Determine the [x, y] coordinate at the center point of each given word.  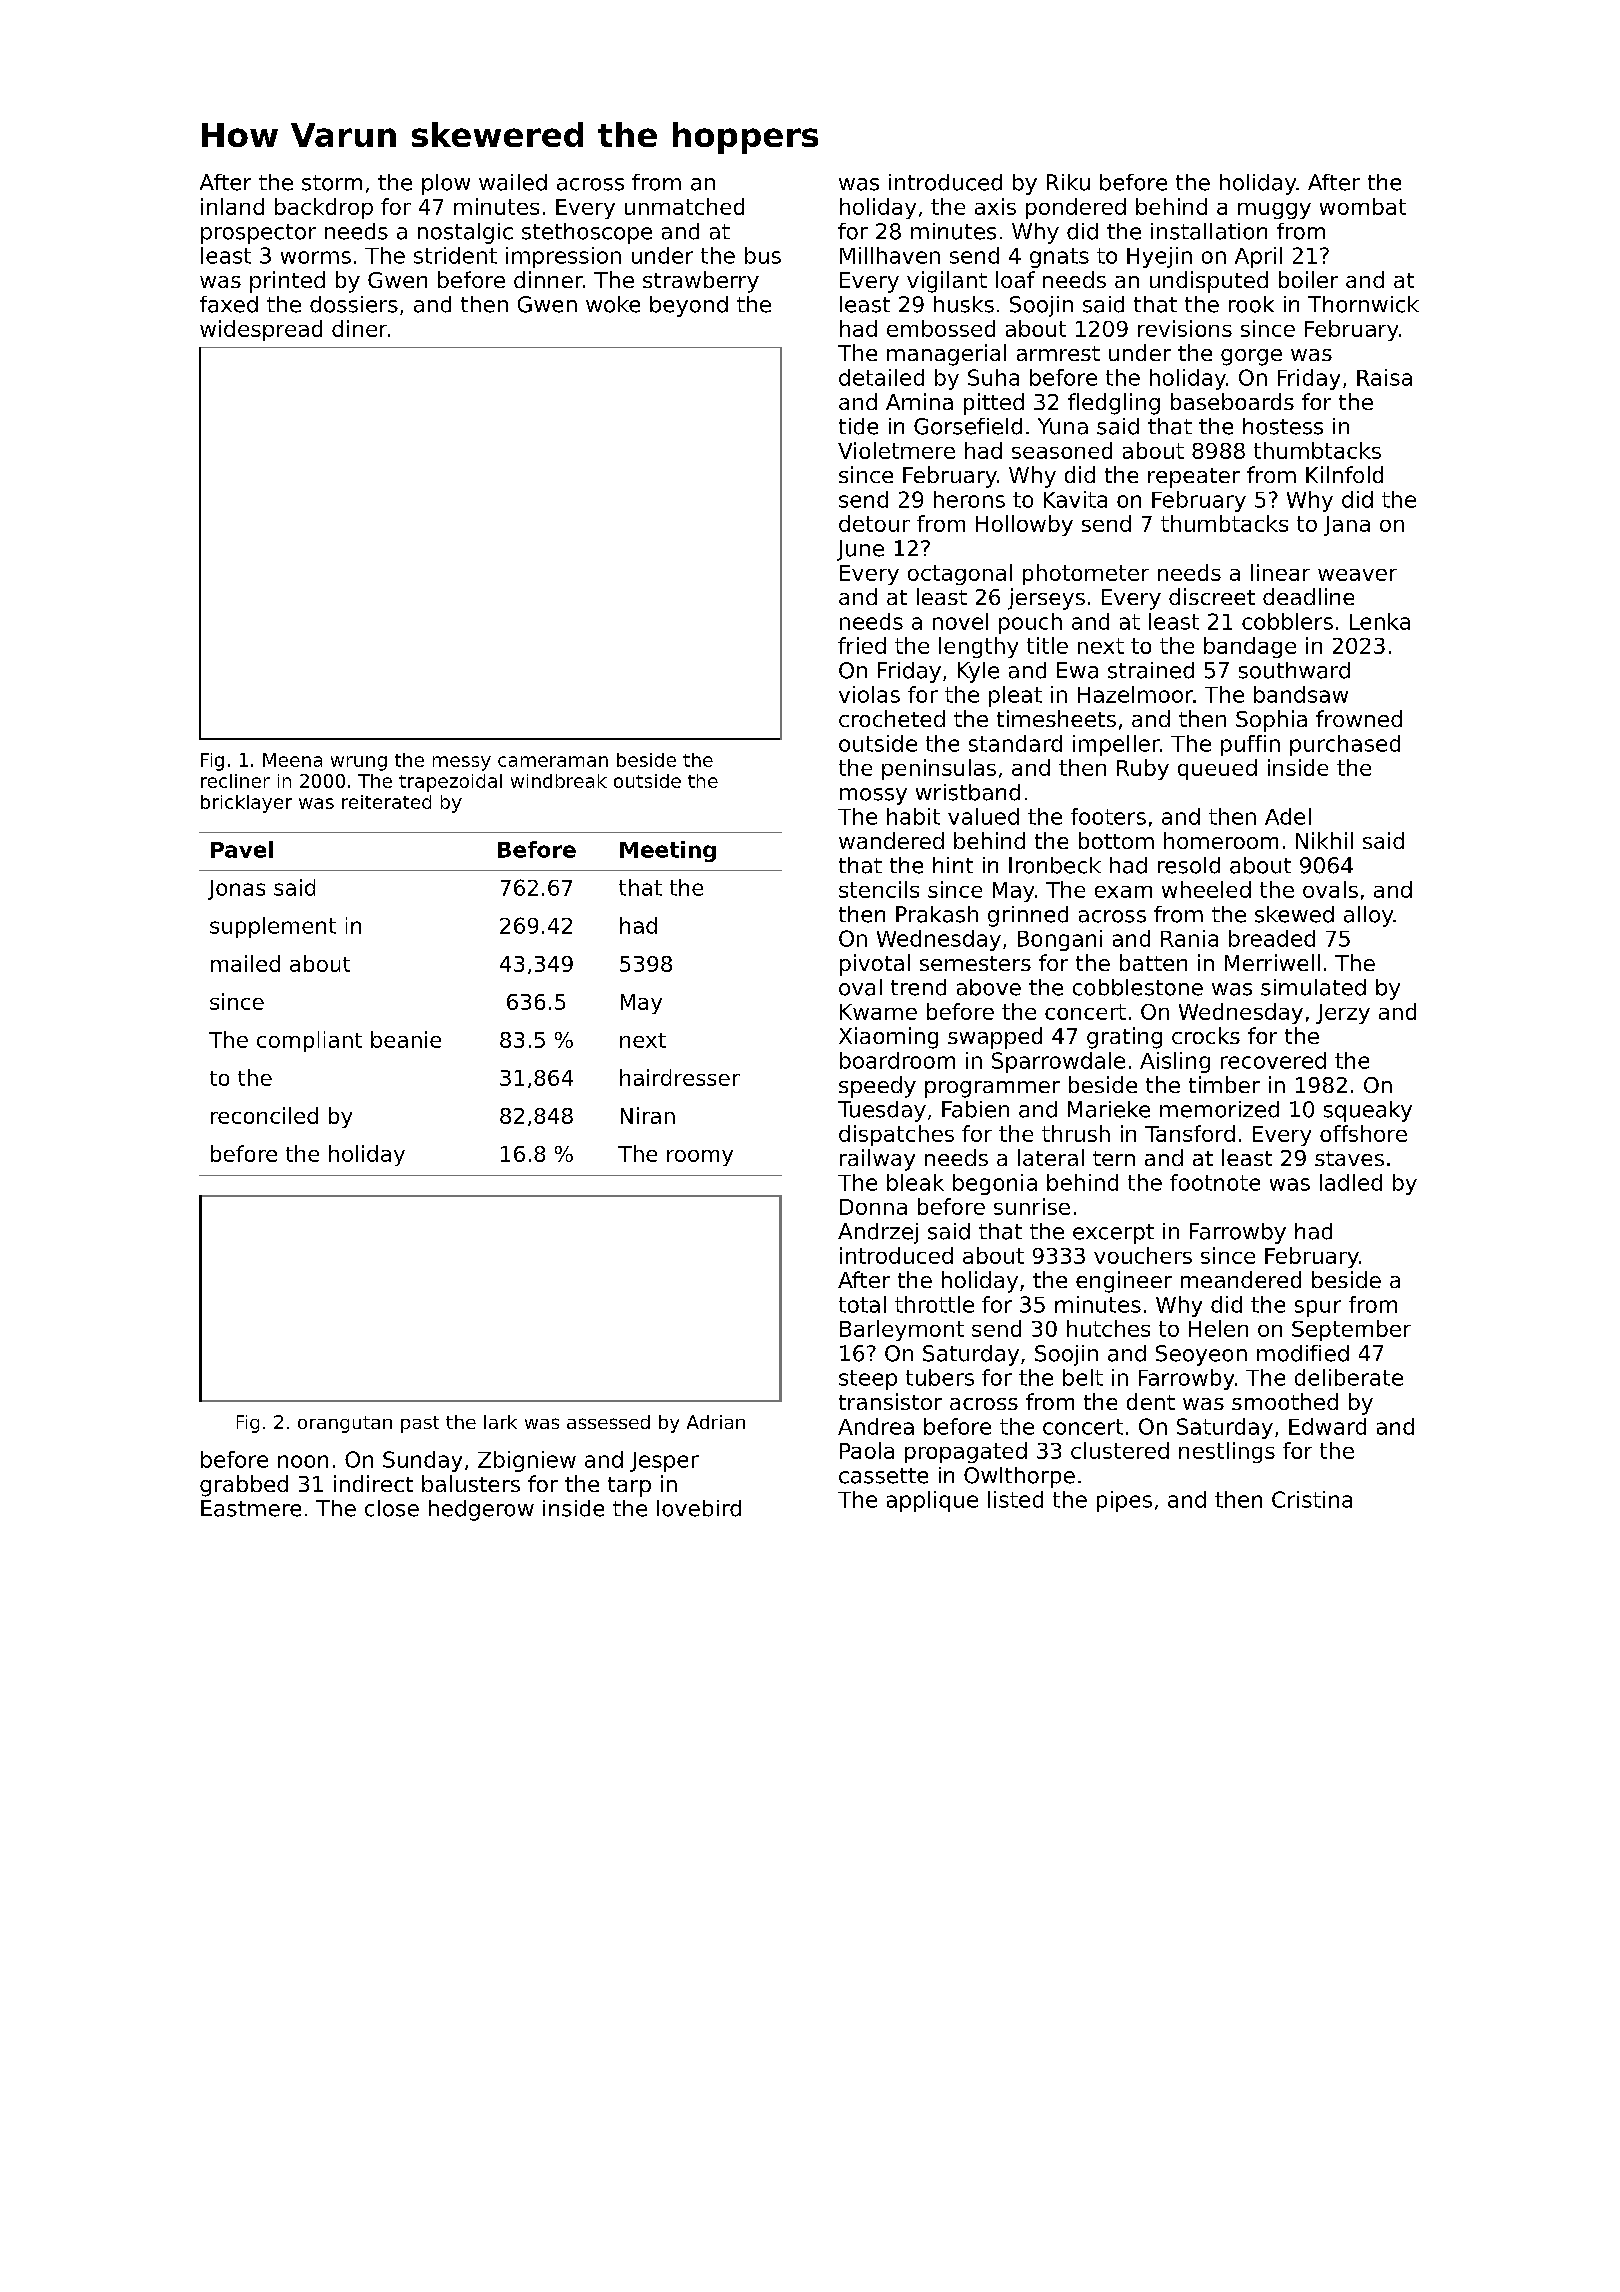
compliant [309, 1041]
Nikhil [1324, 840]
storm [332, 183]
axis [995, 206]
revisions [1185, 328]
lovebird [699, 1508]
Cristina [1312, 1499]
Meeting [668, 851]
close [392, 1508]
